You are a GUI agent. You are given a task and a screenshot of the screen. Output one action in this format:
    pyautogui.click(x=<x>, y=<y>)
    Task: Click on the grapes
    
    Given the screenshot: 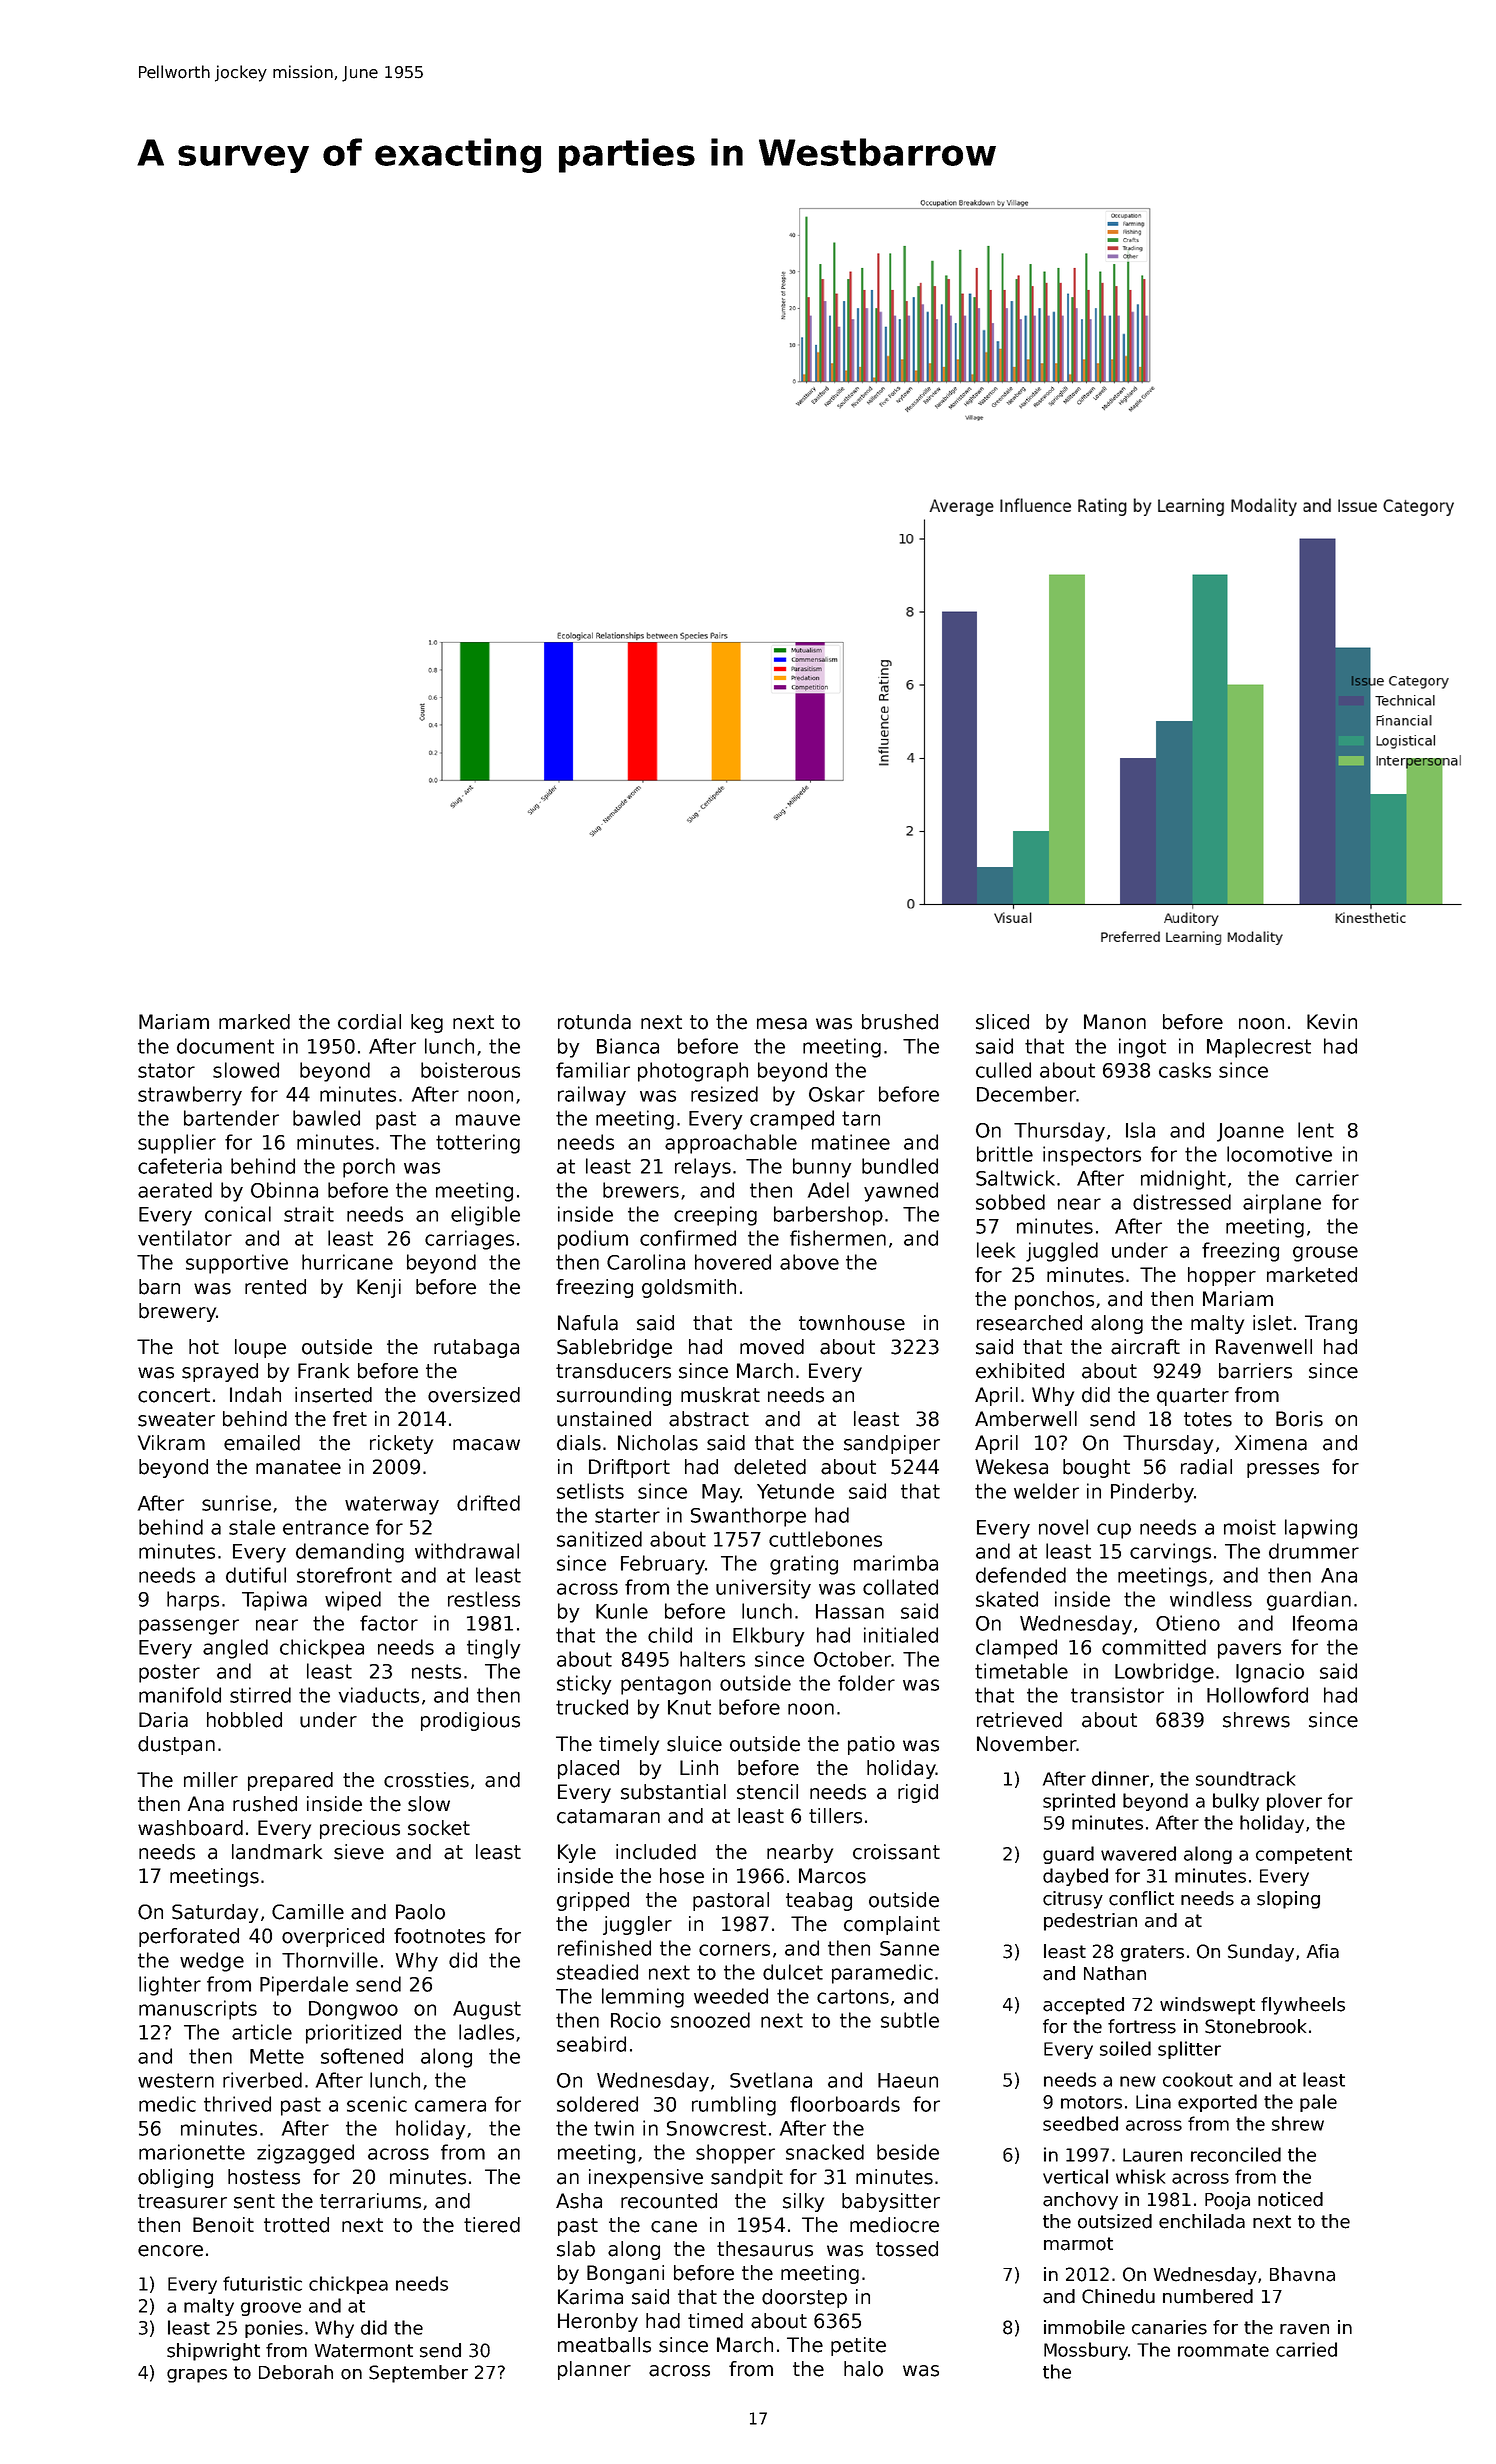 What is the action you would take?
    pyautogui.click(x=197, y=2376)
